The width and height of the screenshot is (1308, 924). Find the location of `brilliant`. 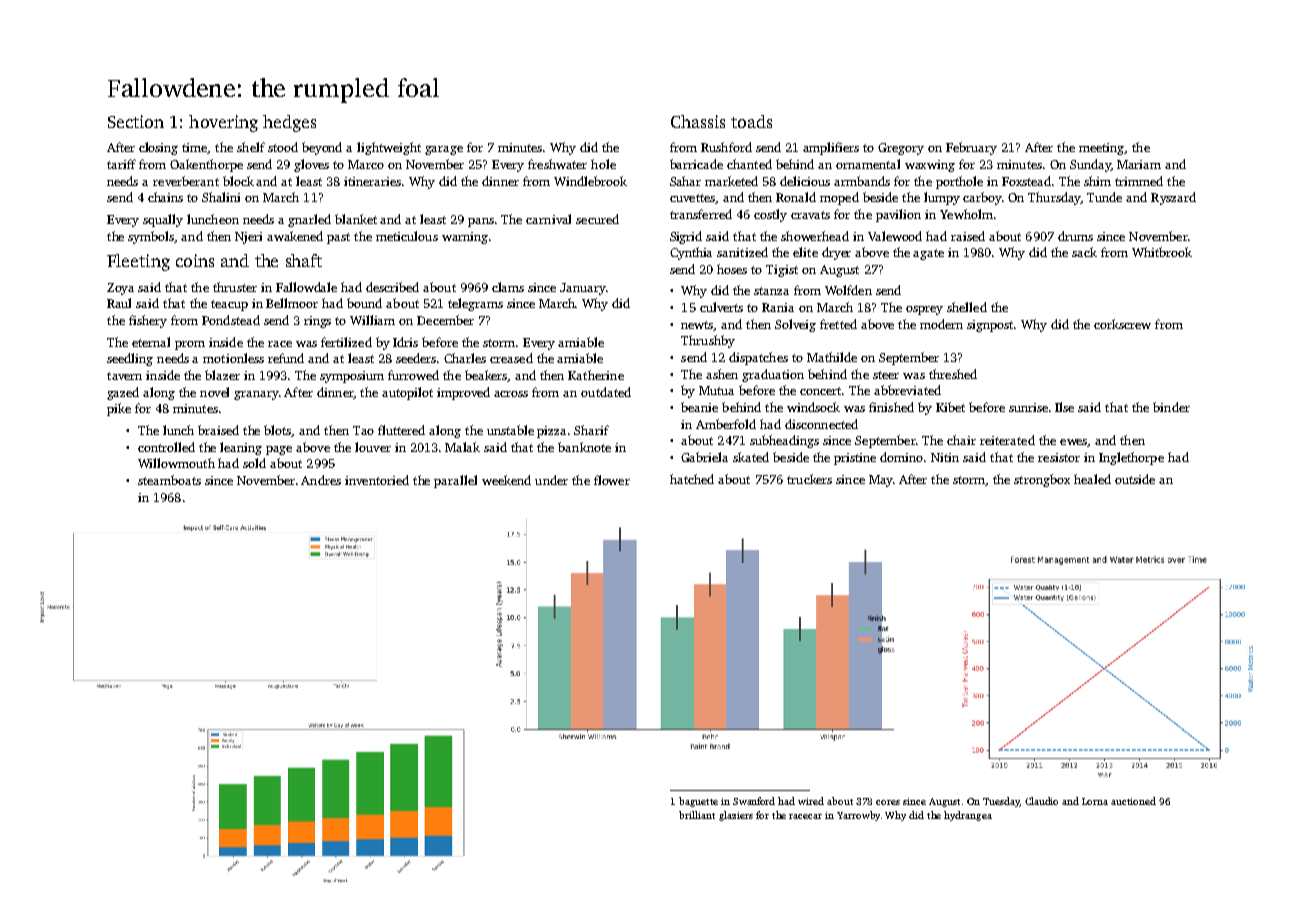

brilliant is located at coordinates (697, 815).
